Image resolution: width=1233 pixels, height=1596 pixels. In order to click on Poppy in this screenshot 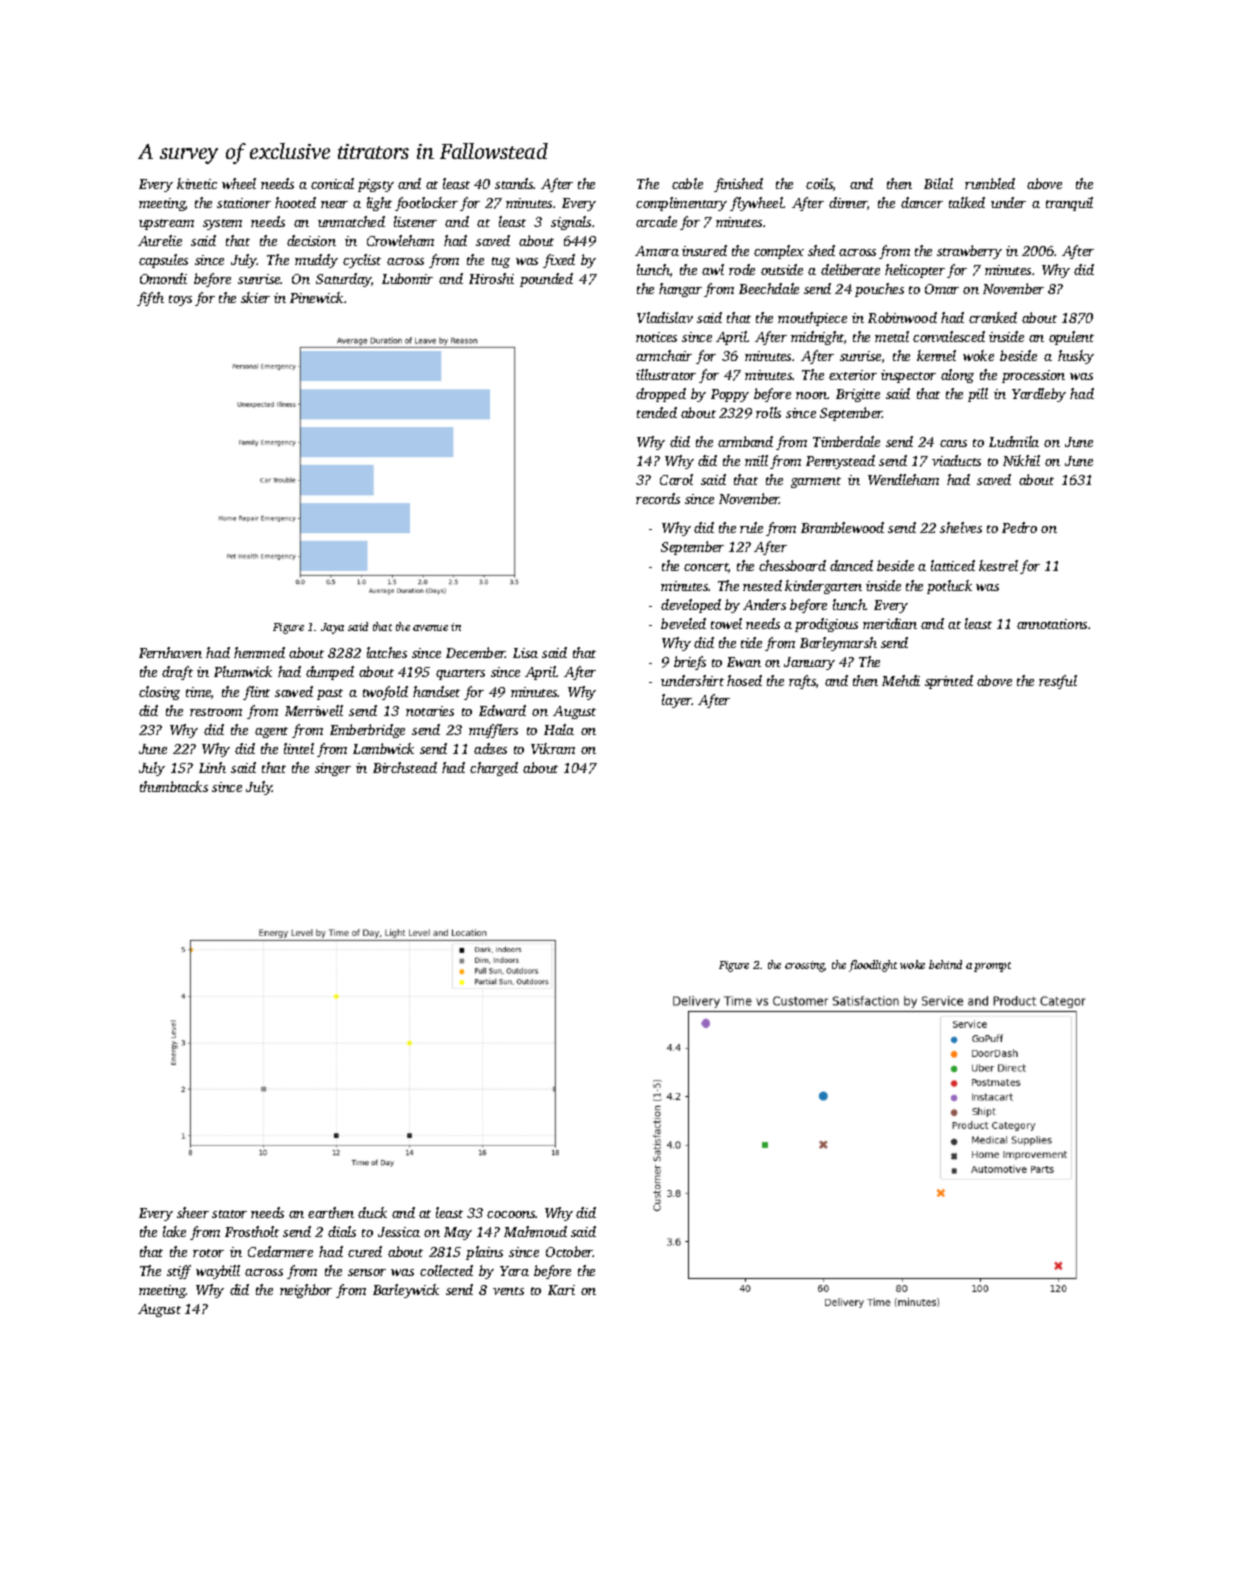, I will do `click(730, 395)`.
